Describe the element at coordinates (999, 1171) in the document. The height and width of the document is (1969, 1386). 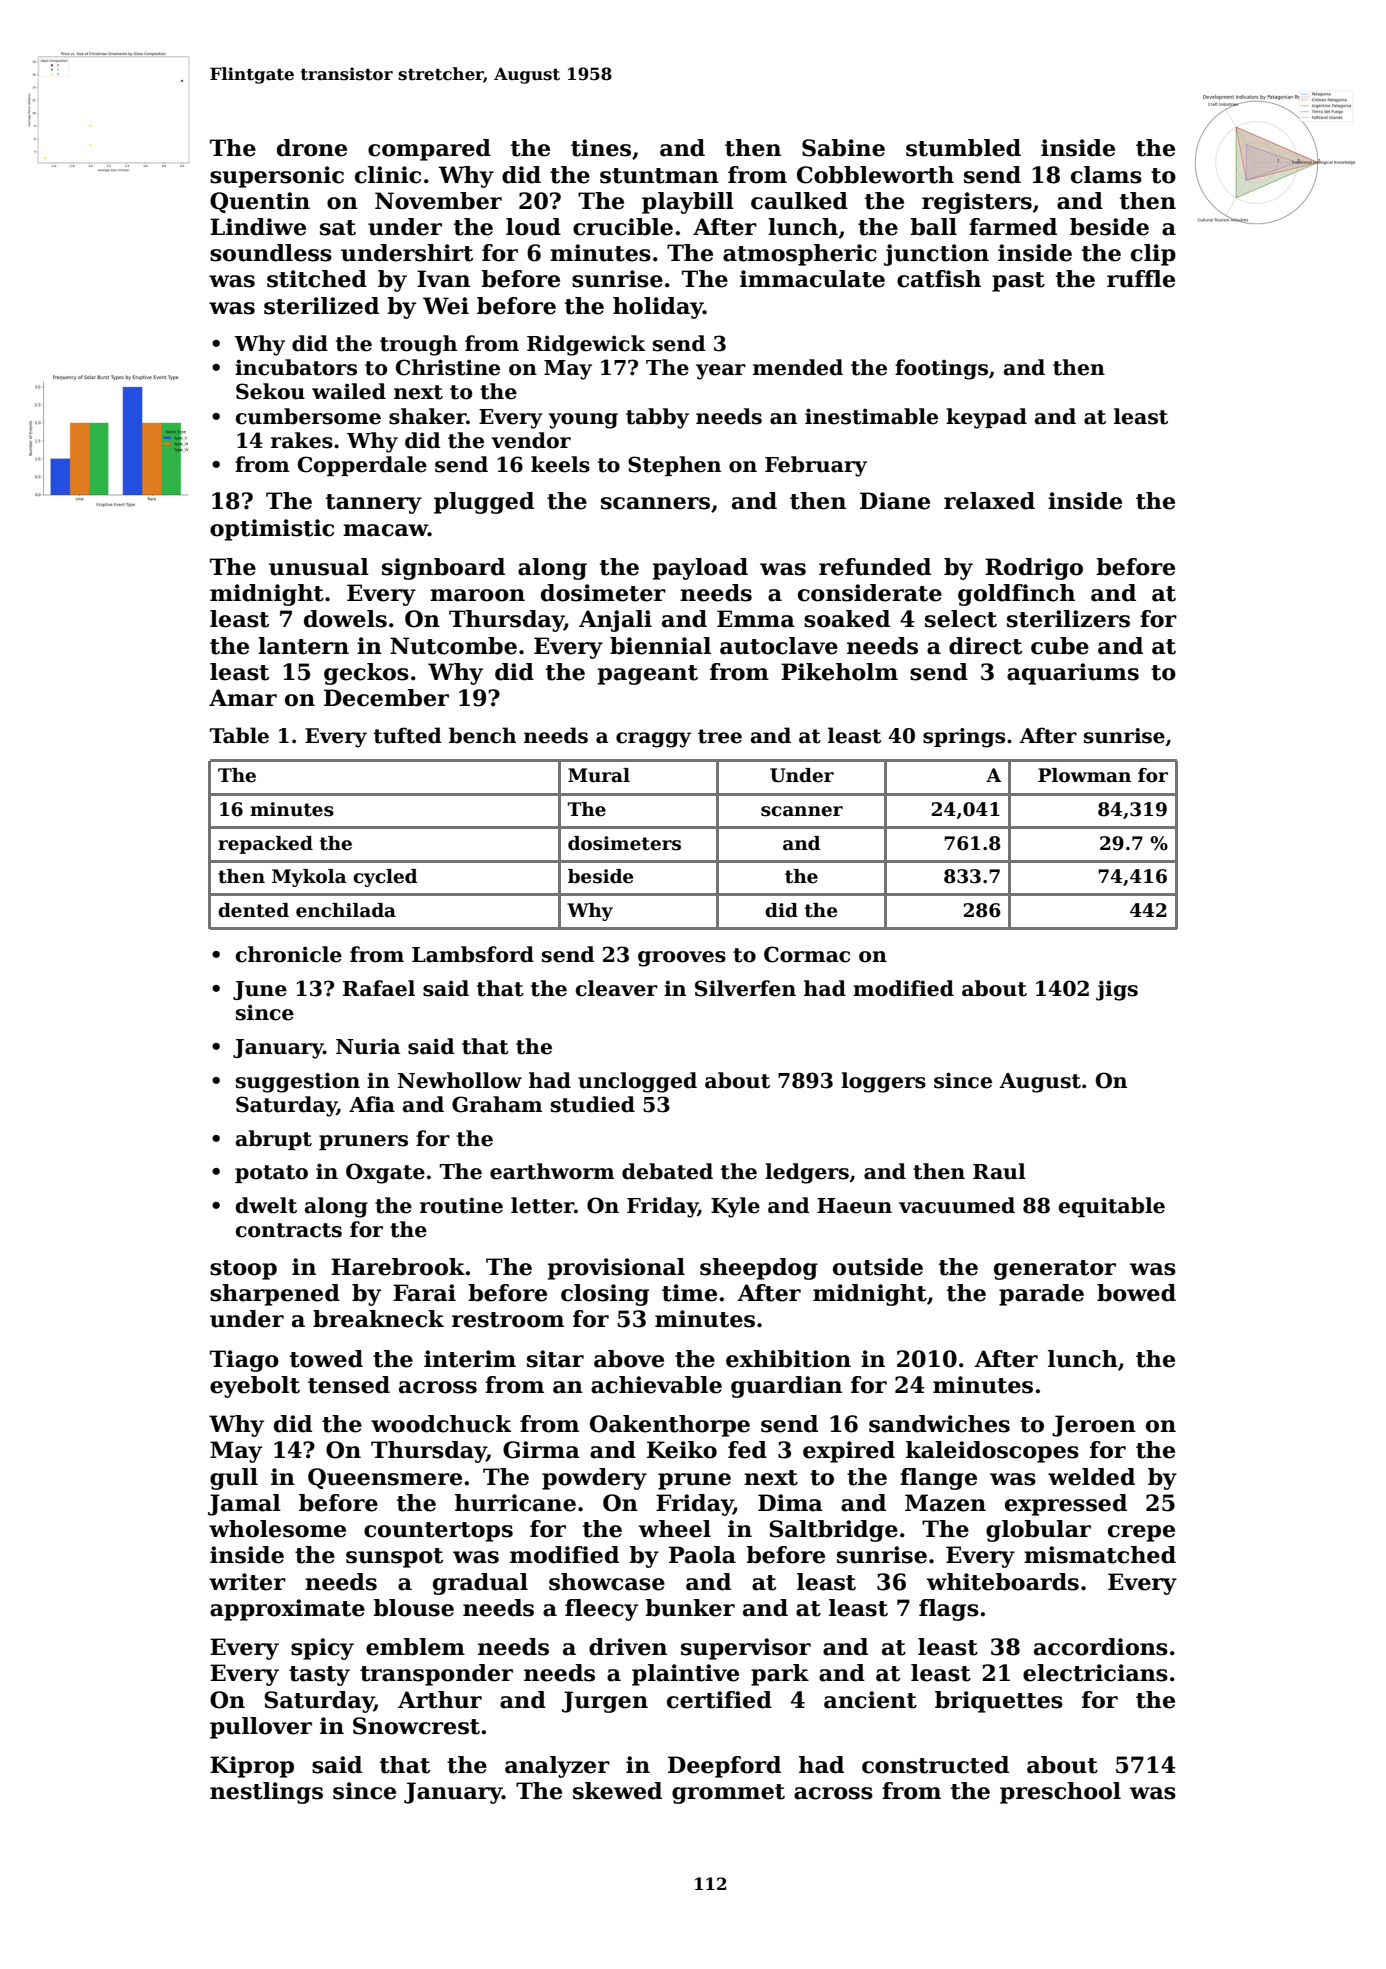
I see `Raul` at that location.
